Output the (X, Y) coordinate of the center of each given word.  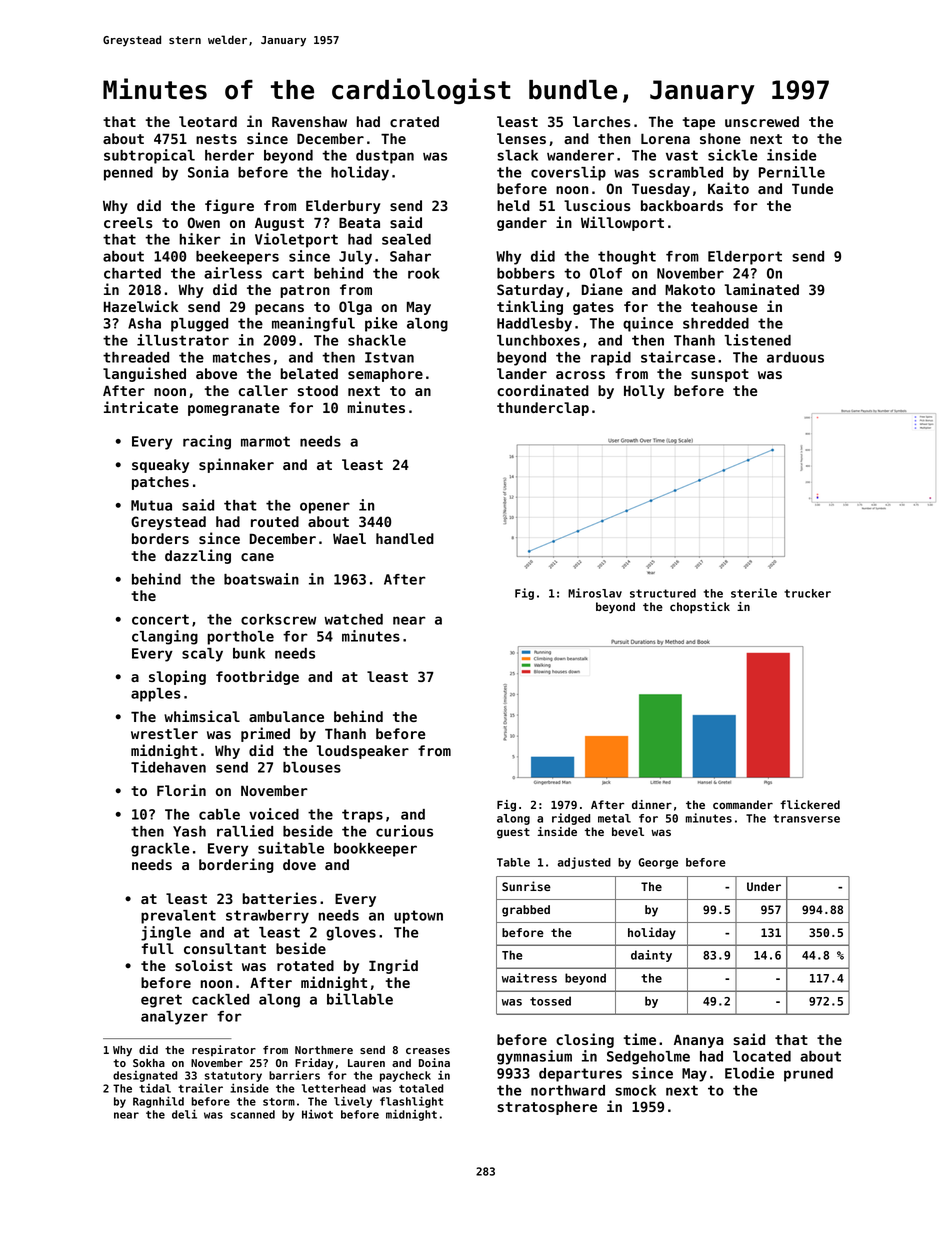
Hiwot (317, 1114)
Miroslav (595, 593)
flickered (810, 804)
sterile (754, 593)
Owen (204, 222)
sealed (406, 239)
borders (160, 538)
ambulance (286, 716)
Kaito (728, 188)
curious (404, 831)
